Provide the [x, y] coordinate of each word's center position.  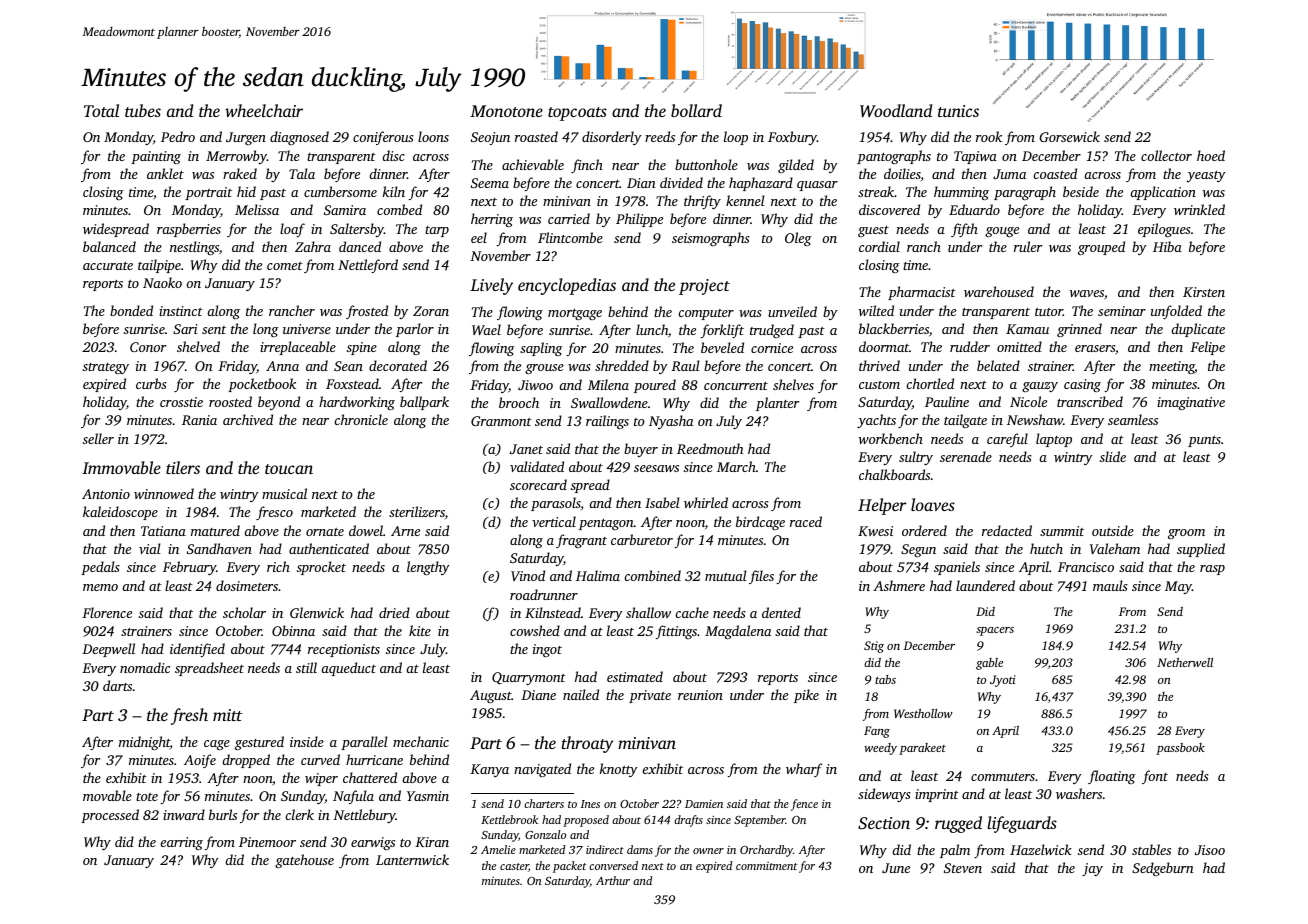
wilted [876, 310]
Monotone [506, 111]
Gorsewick [1069, 136]
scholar [244, 612]
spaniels [957, 568]
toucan [289, 469]
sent [214, 330]
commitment [766, 866]
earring [181, 843]
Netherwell [1185, 662]
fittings [676, 632]
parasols [556, 504]
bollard [696, 110]
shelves [793, 384]
